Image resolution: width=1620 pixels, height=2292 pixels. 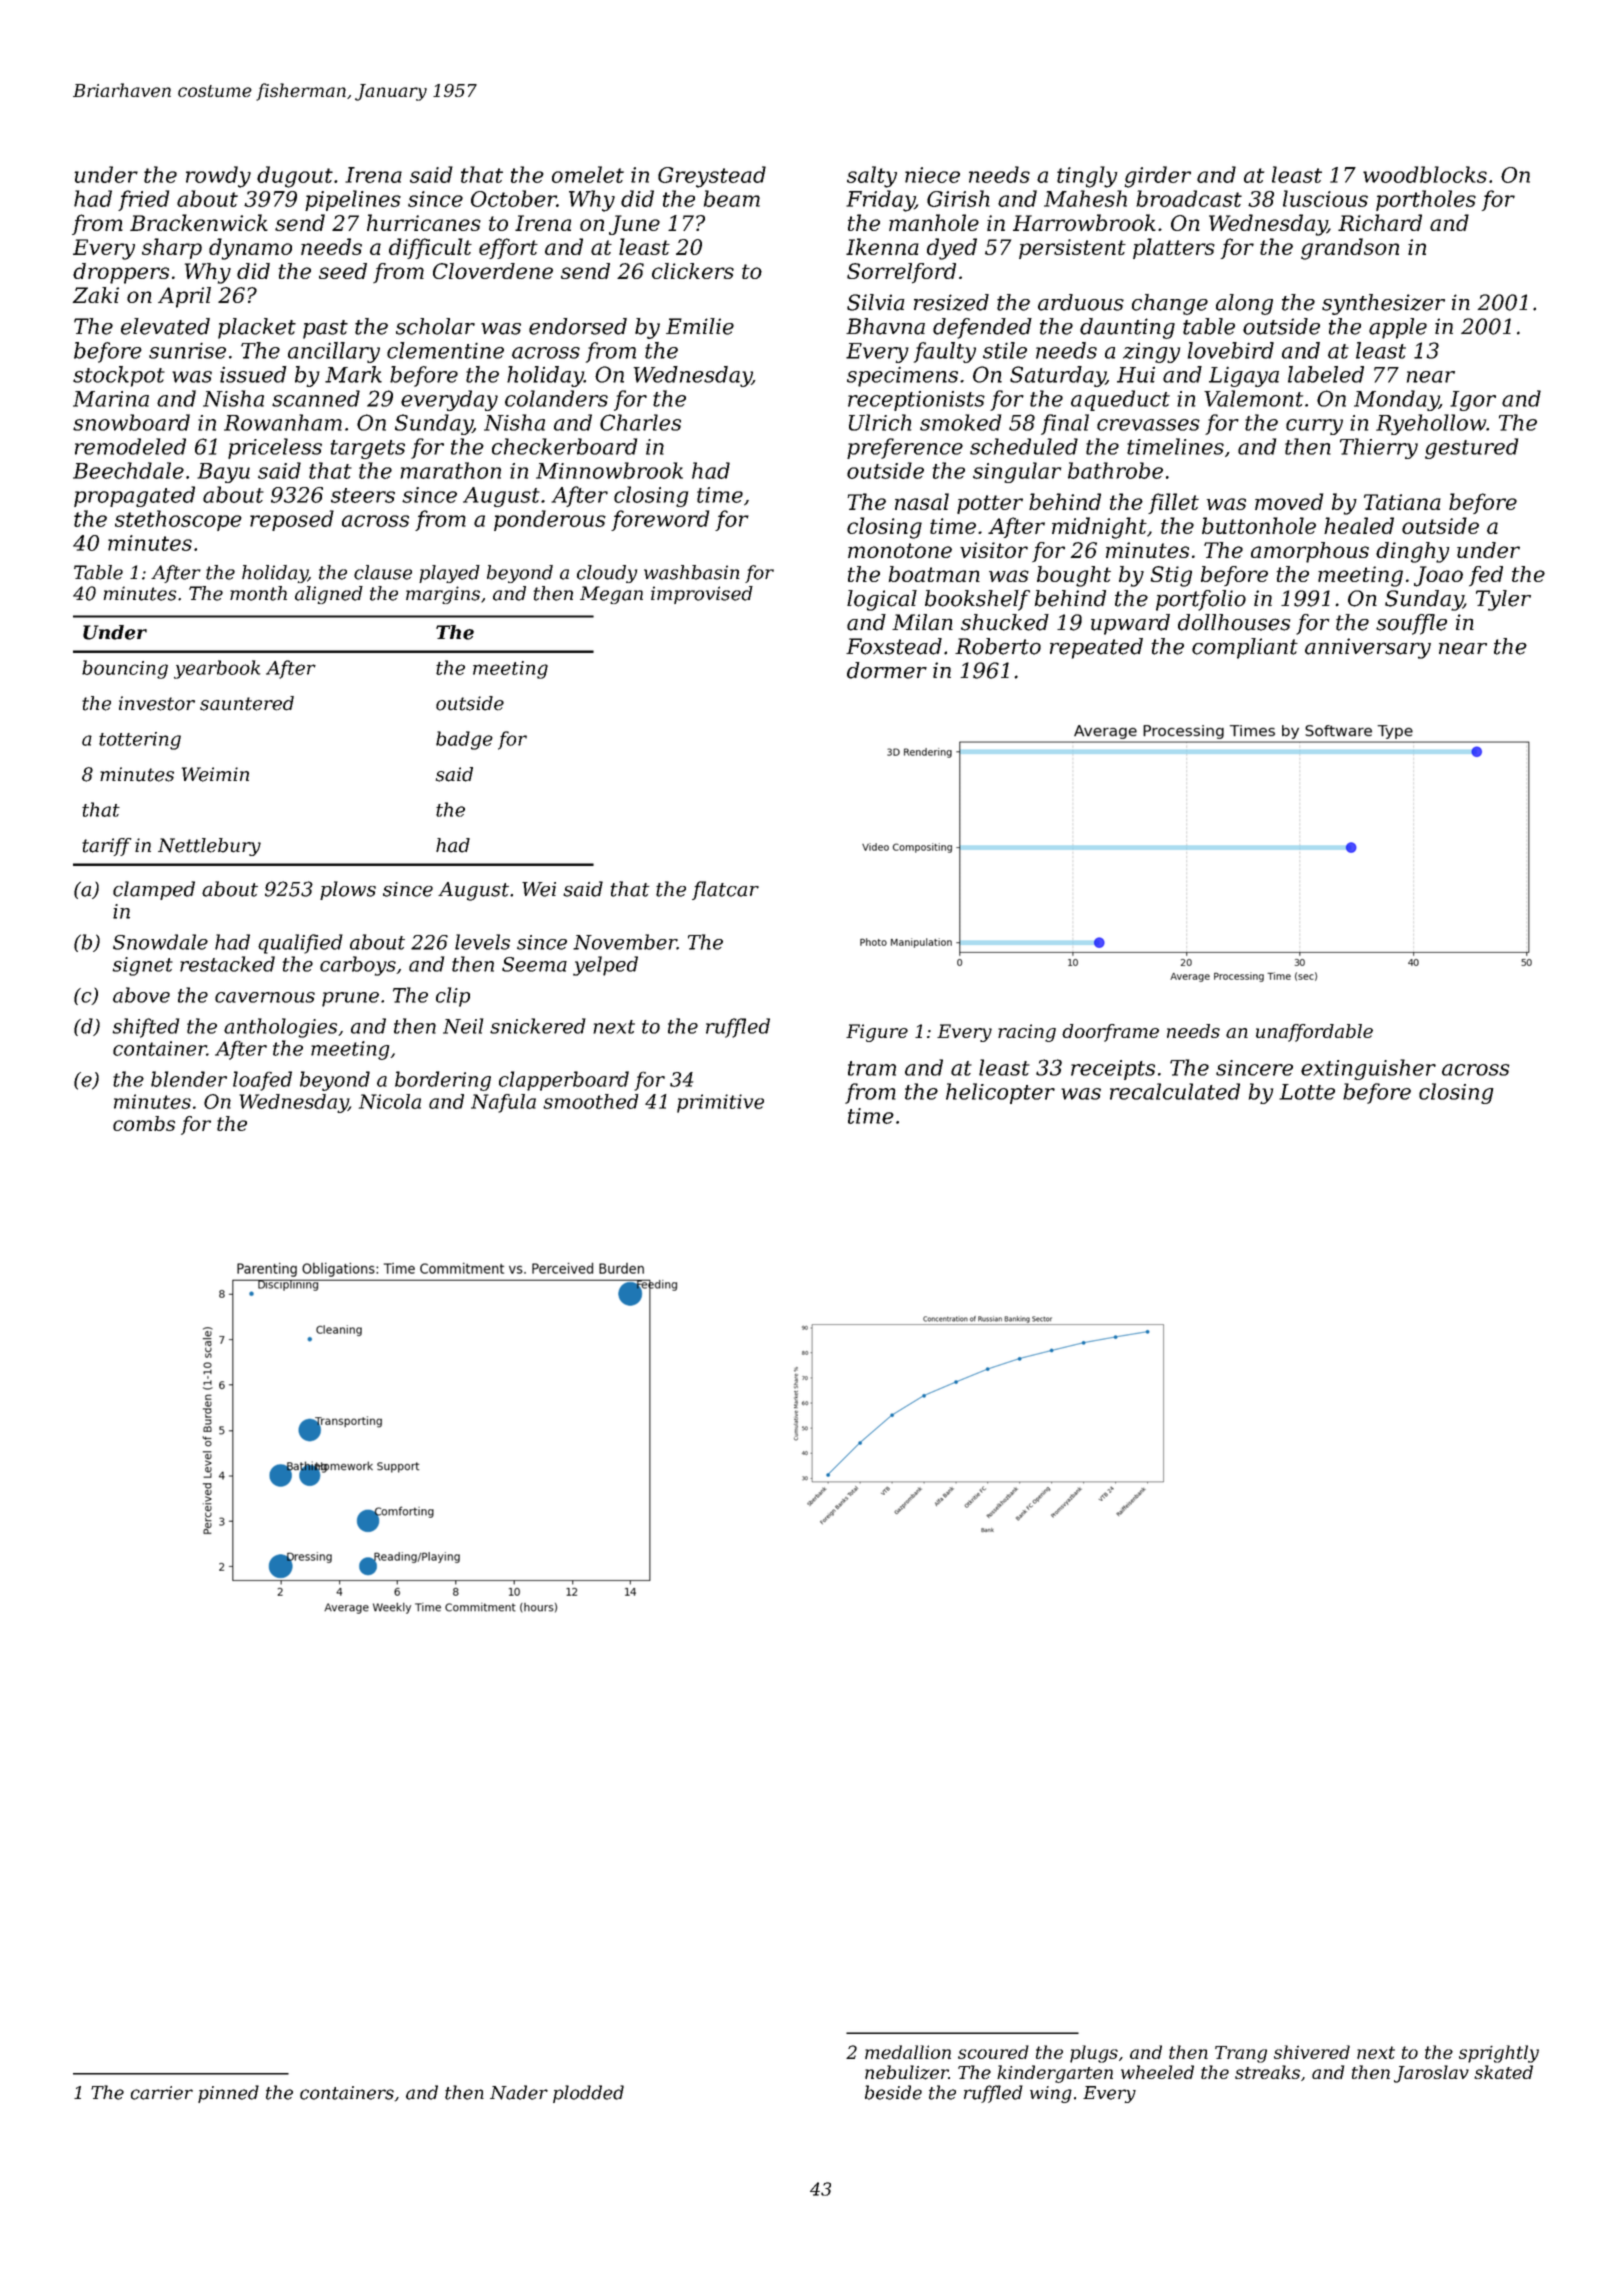 I want to click on woodblocks, so click(x=1425, y=174).
